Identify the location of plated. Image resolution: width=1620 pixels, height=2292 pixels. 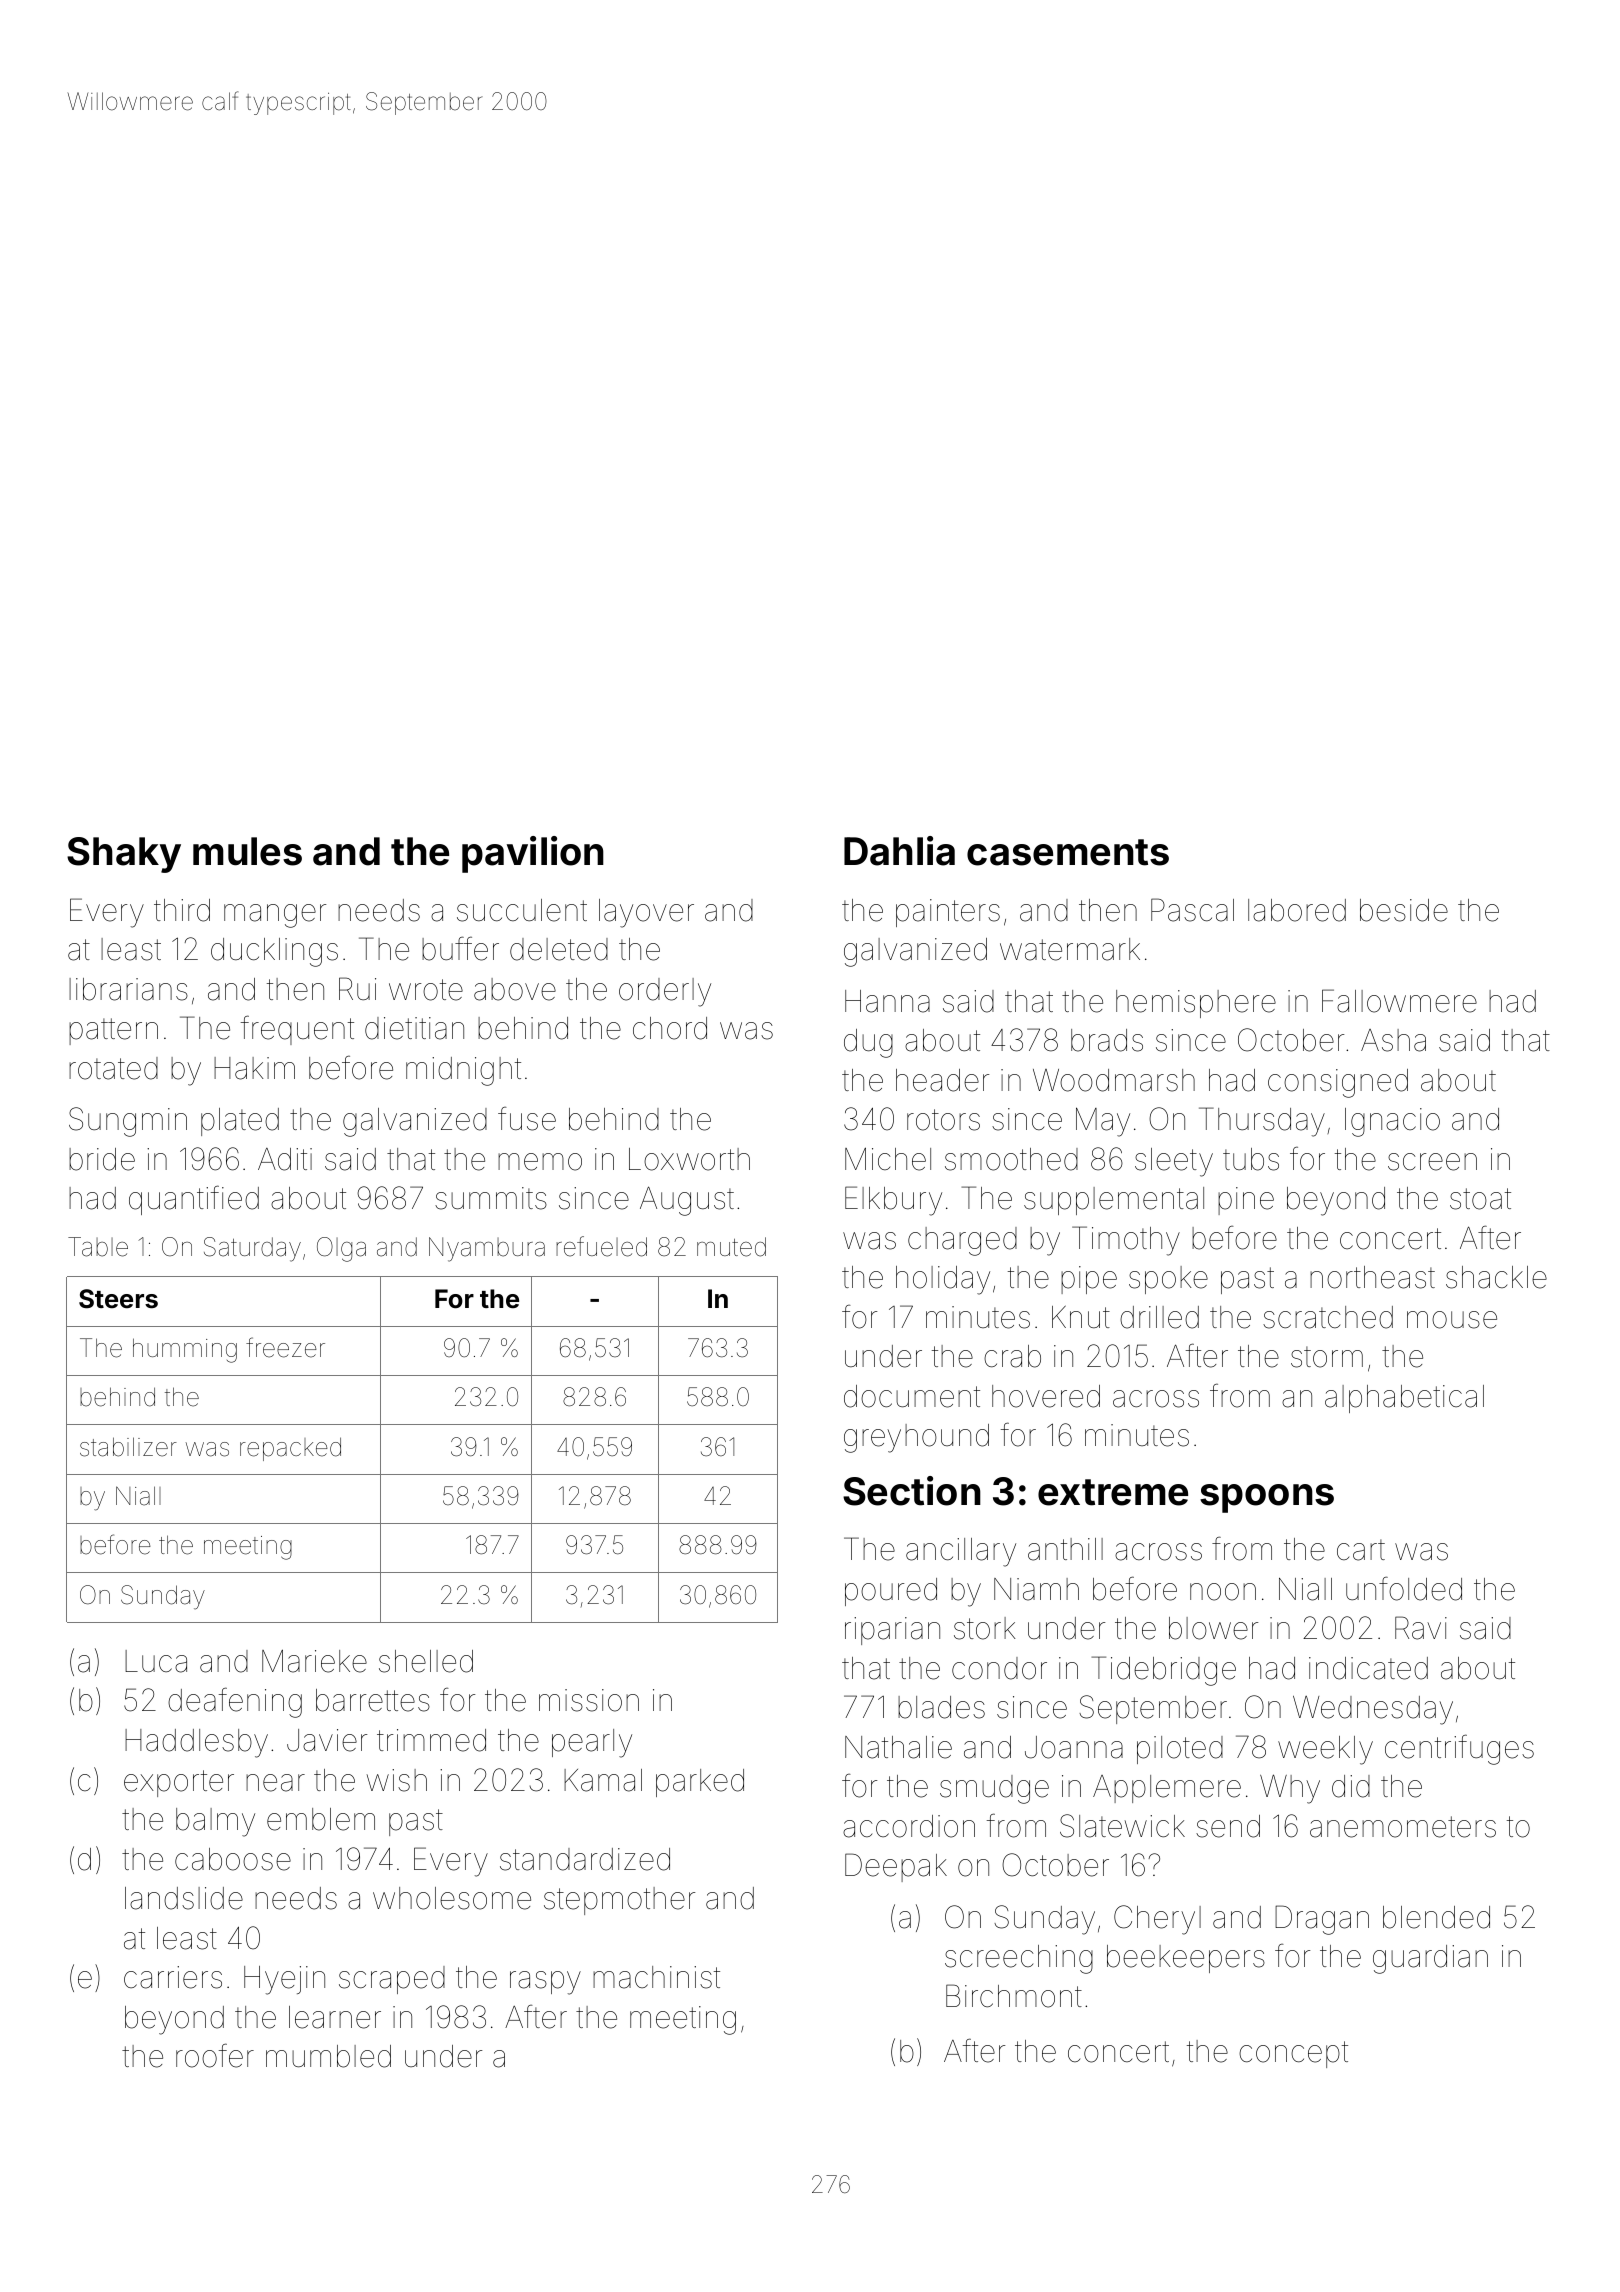
(240, 1122).
